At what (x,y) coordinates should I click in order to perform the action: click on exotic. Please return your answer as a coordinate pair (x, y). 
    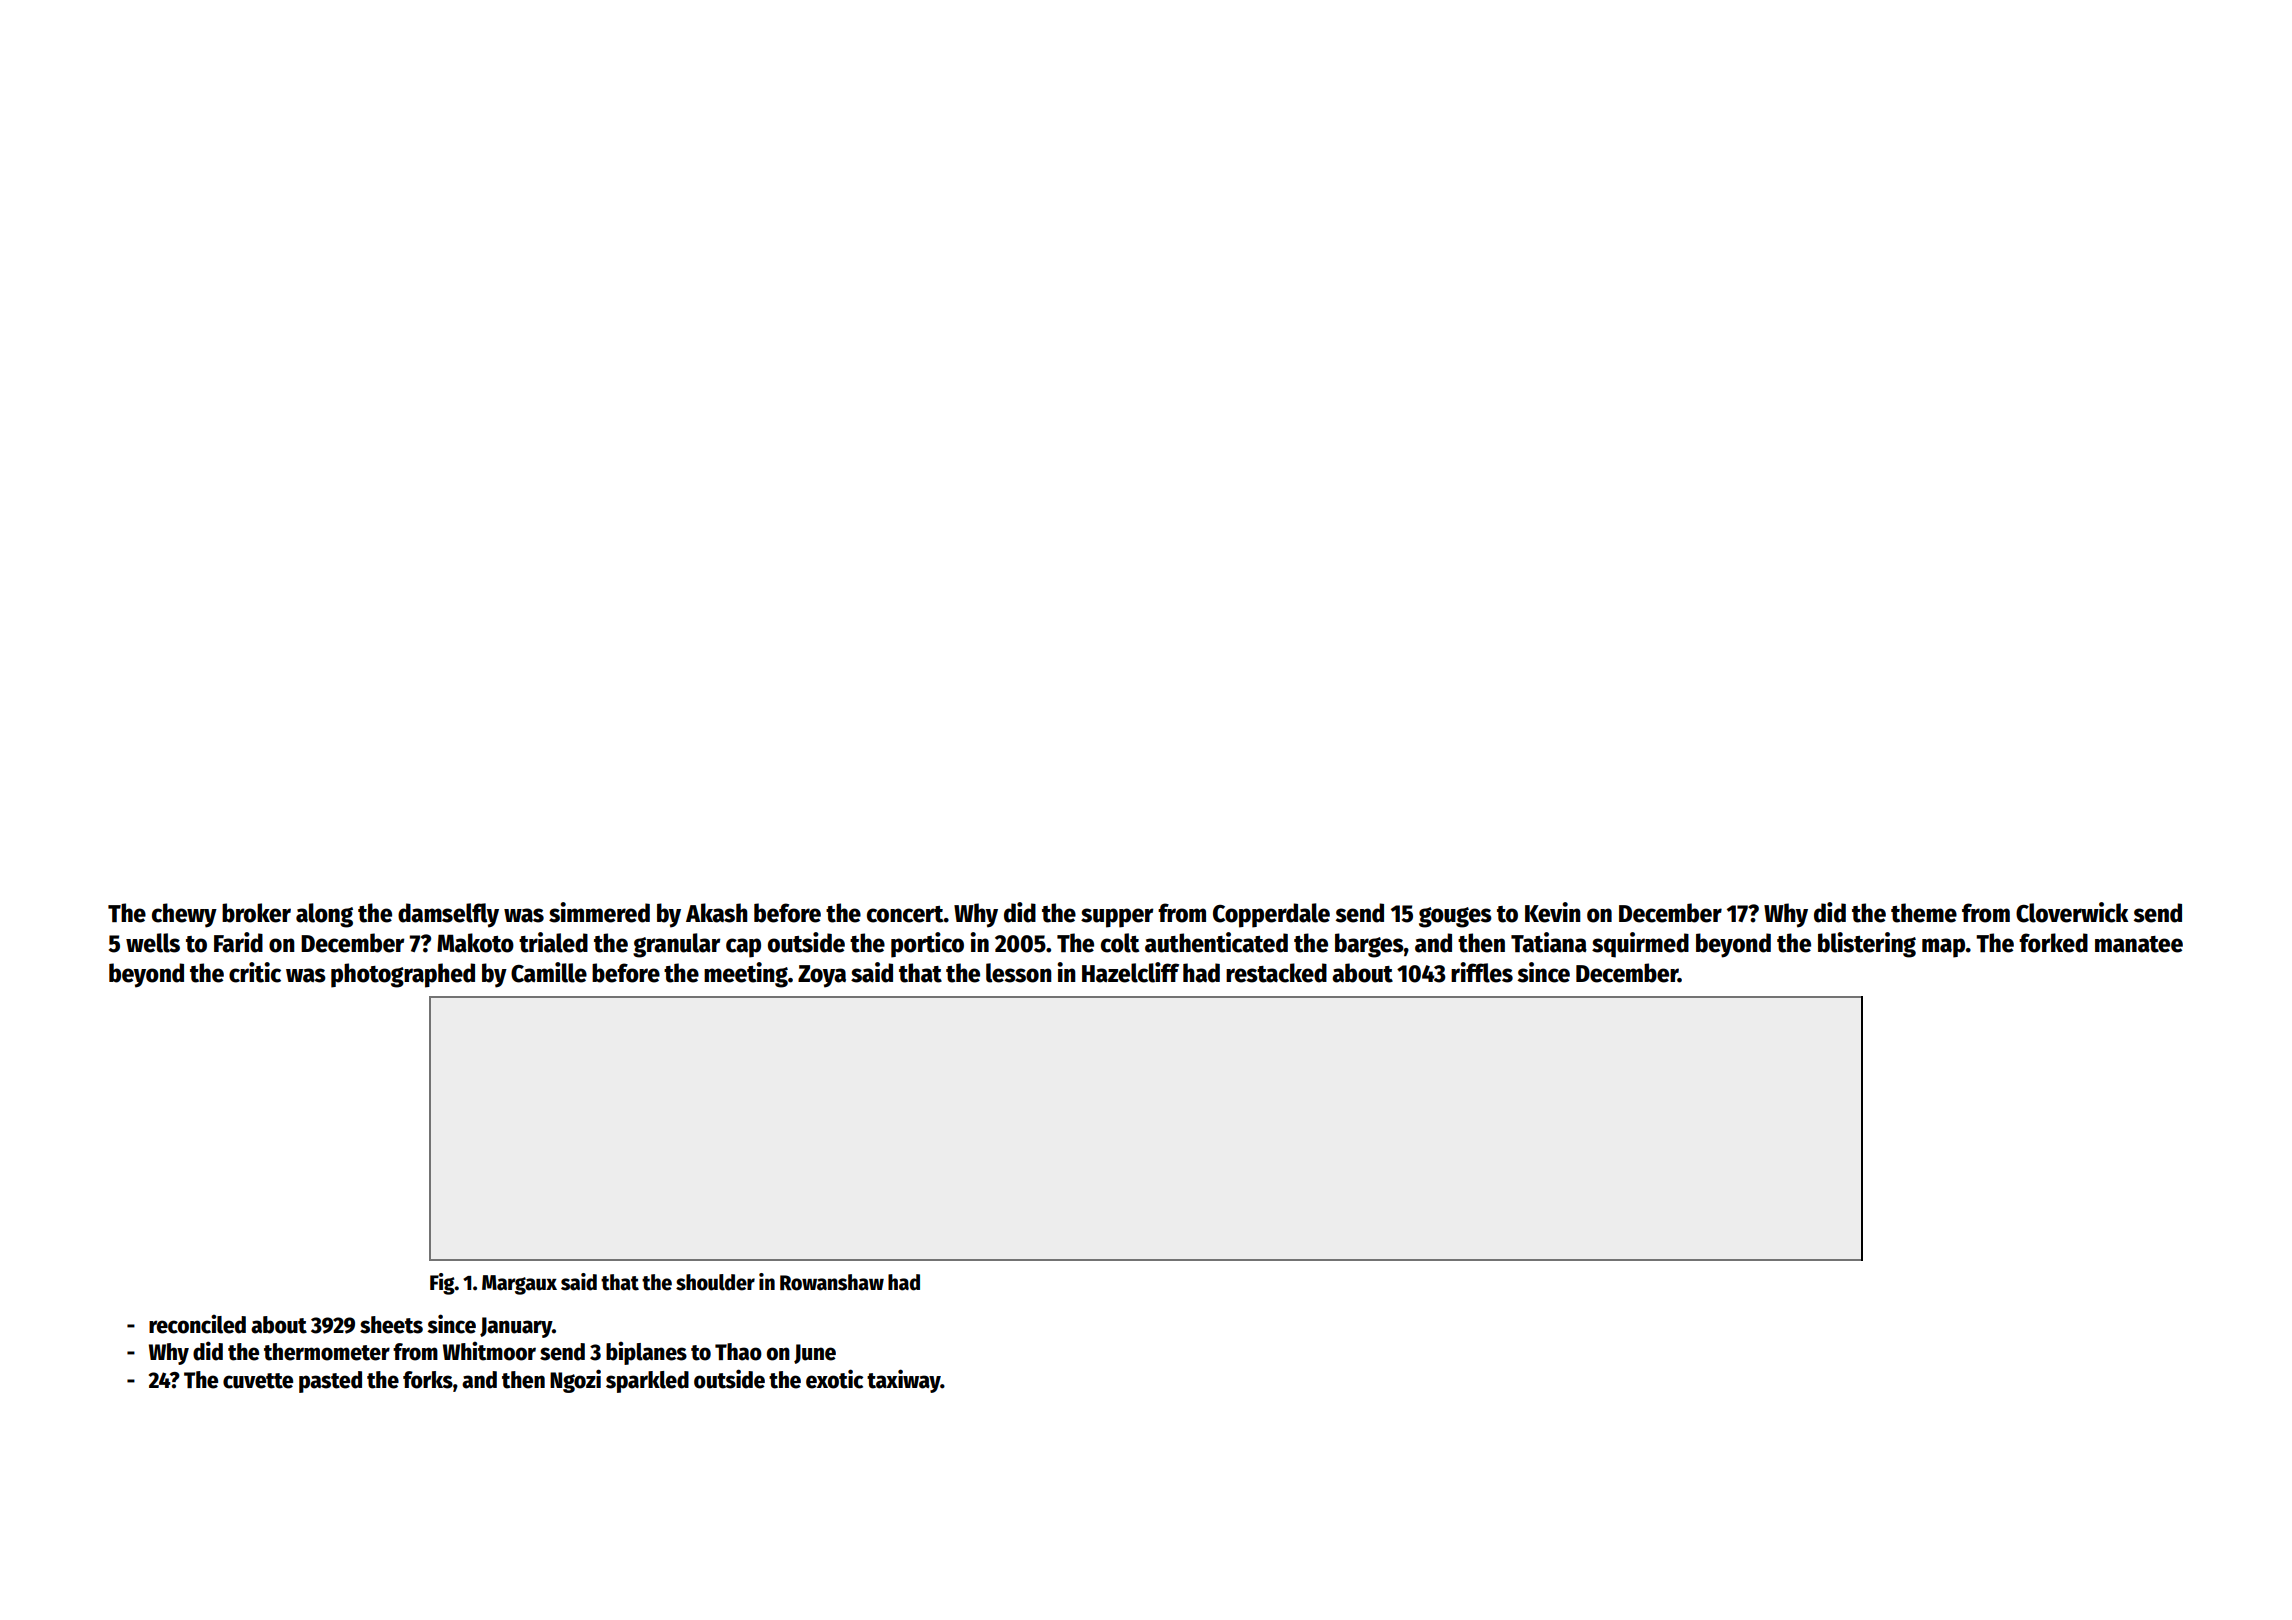
    Looking at the image, I should click on (834, 1379).
